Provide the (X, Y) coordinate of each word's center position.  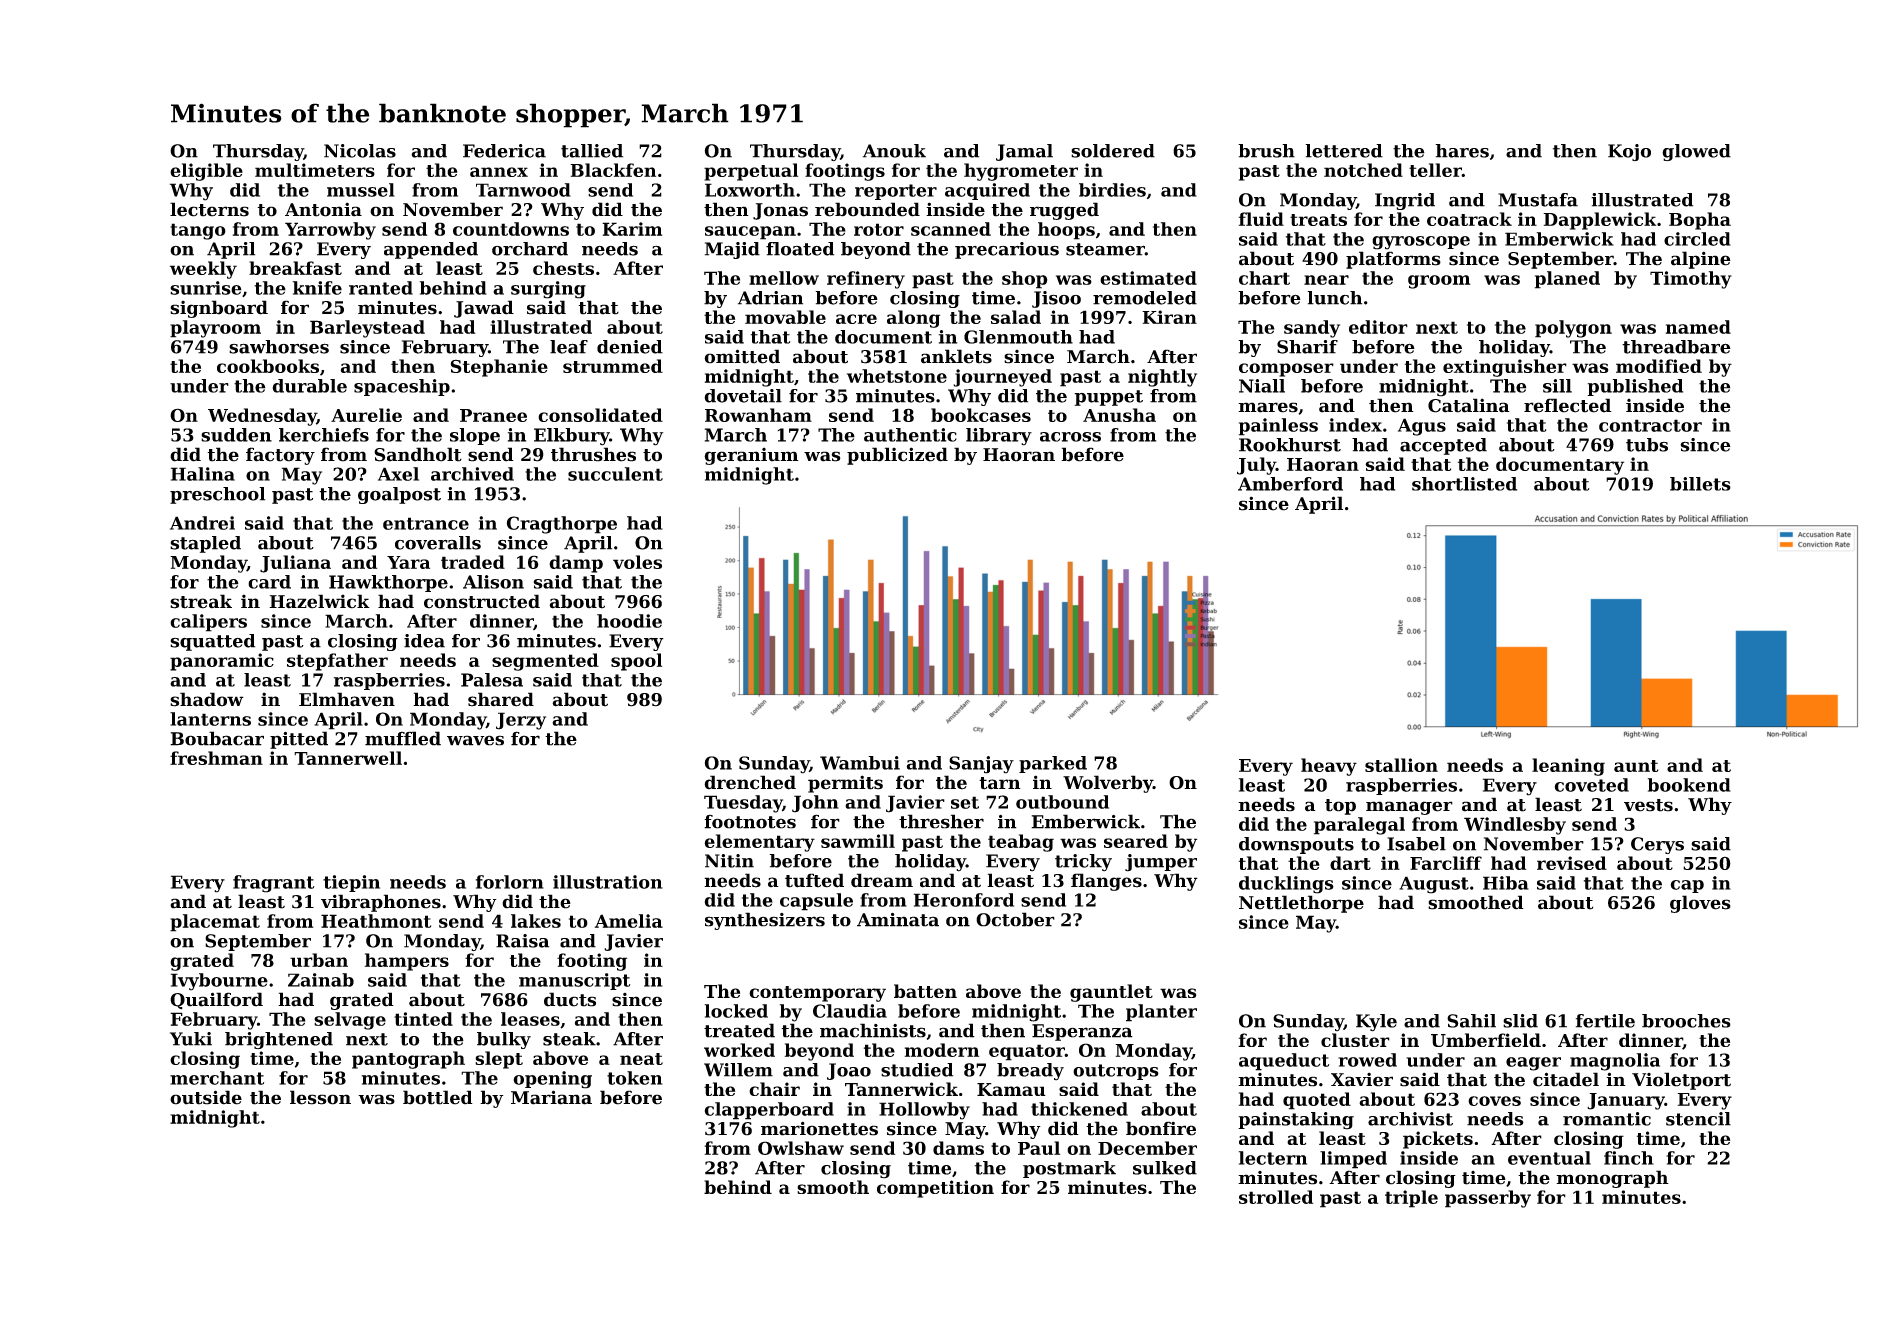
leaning (1568, 767)
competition (935, 1189)
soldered (1113, 151)
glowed (1696, 152)
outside (206, 1097)
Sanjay (981, 765)
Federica (504, 151)
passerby (1488, 1199)
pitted (299, 740)
